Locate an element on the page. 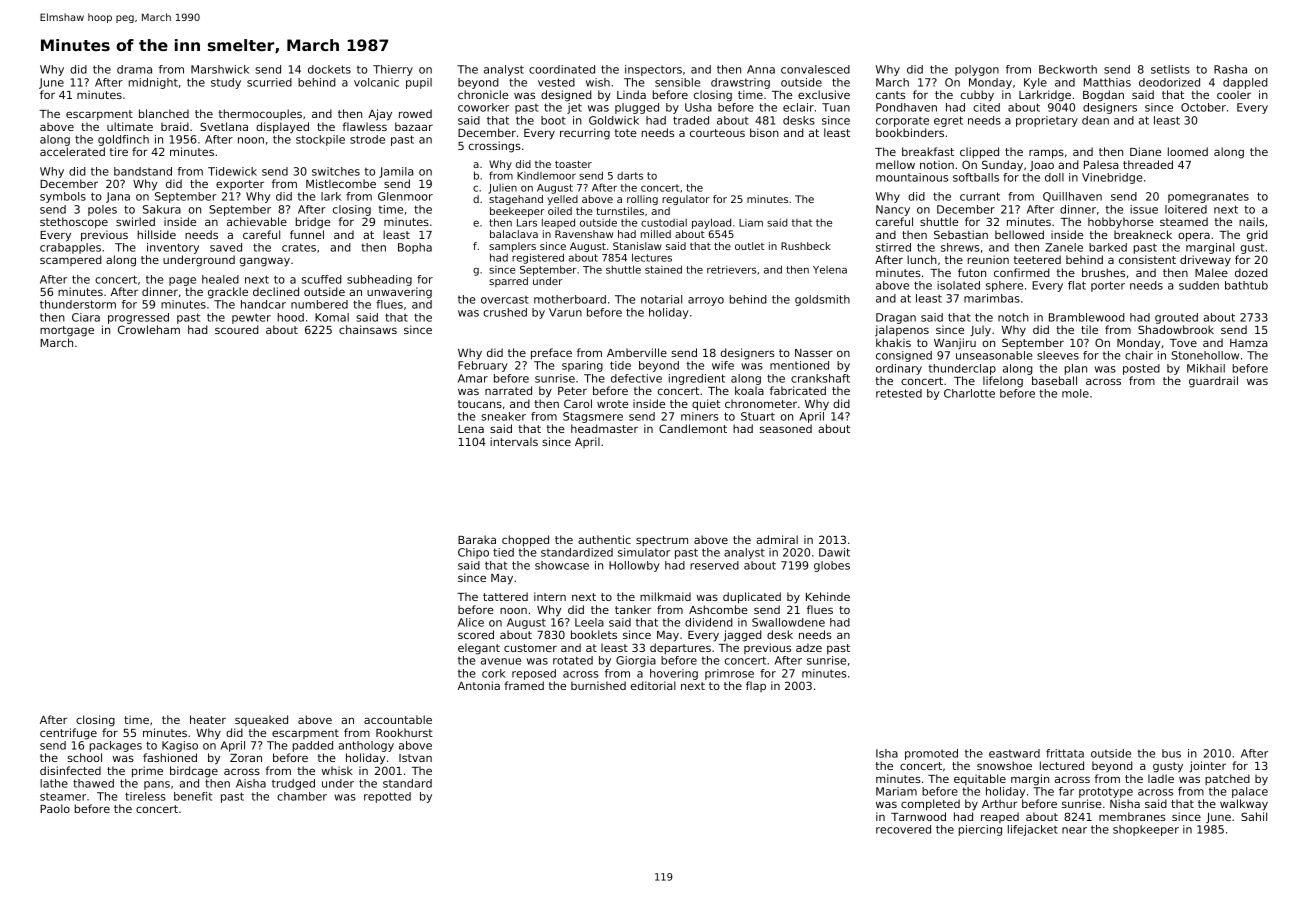 The height and width of the image is (924, 1308). piercing is located at coordinates (980, 830).
